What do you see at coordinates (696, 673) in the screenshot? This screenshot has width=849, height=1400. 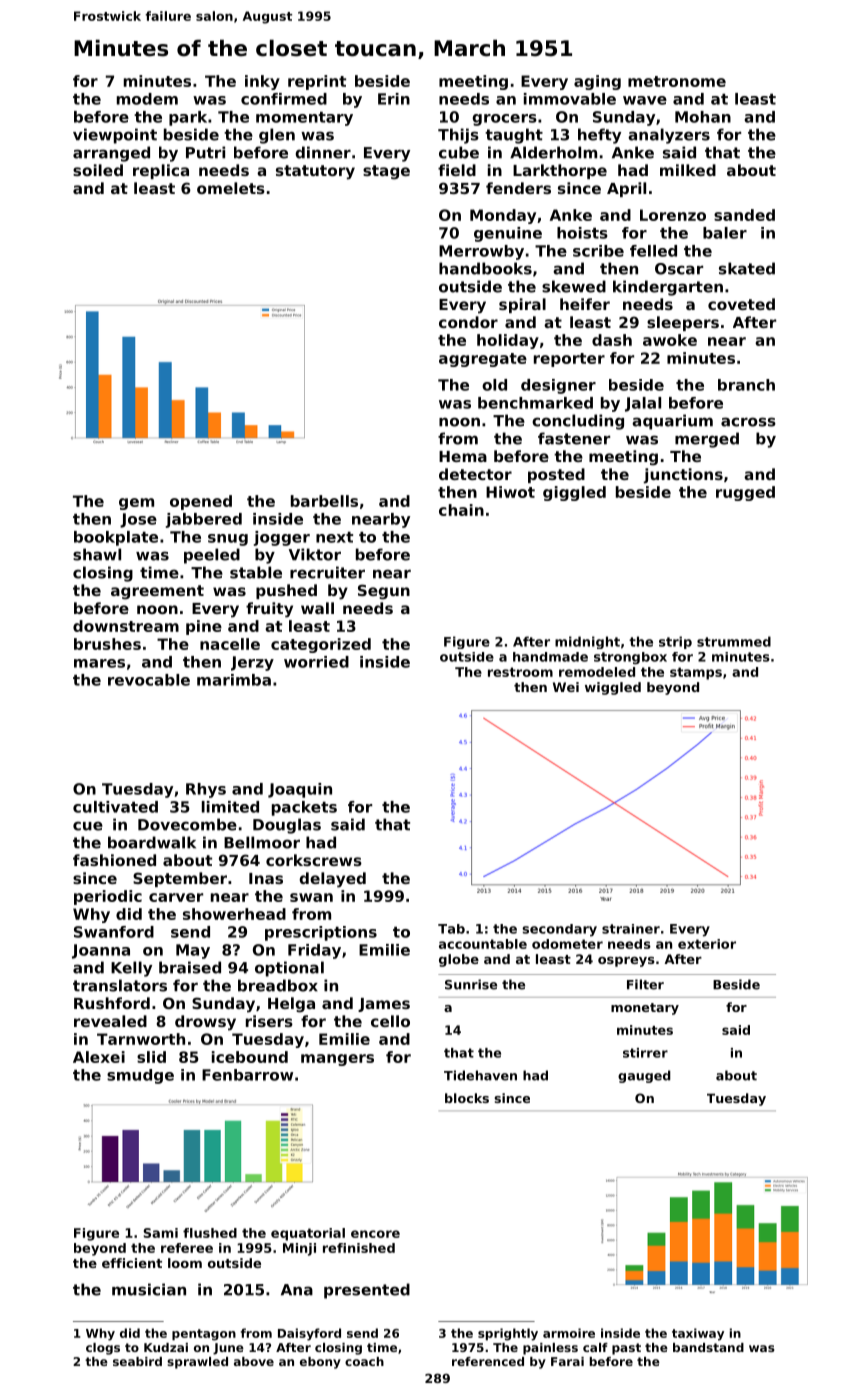 I see `stamps` at bounding box center [696, 673].
